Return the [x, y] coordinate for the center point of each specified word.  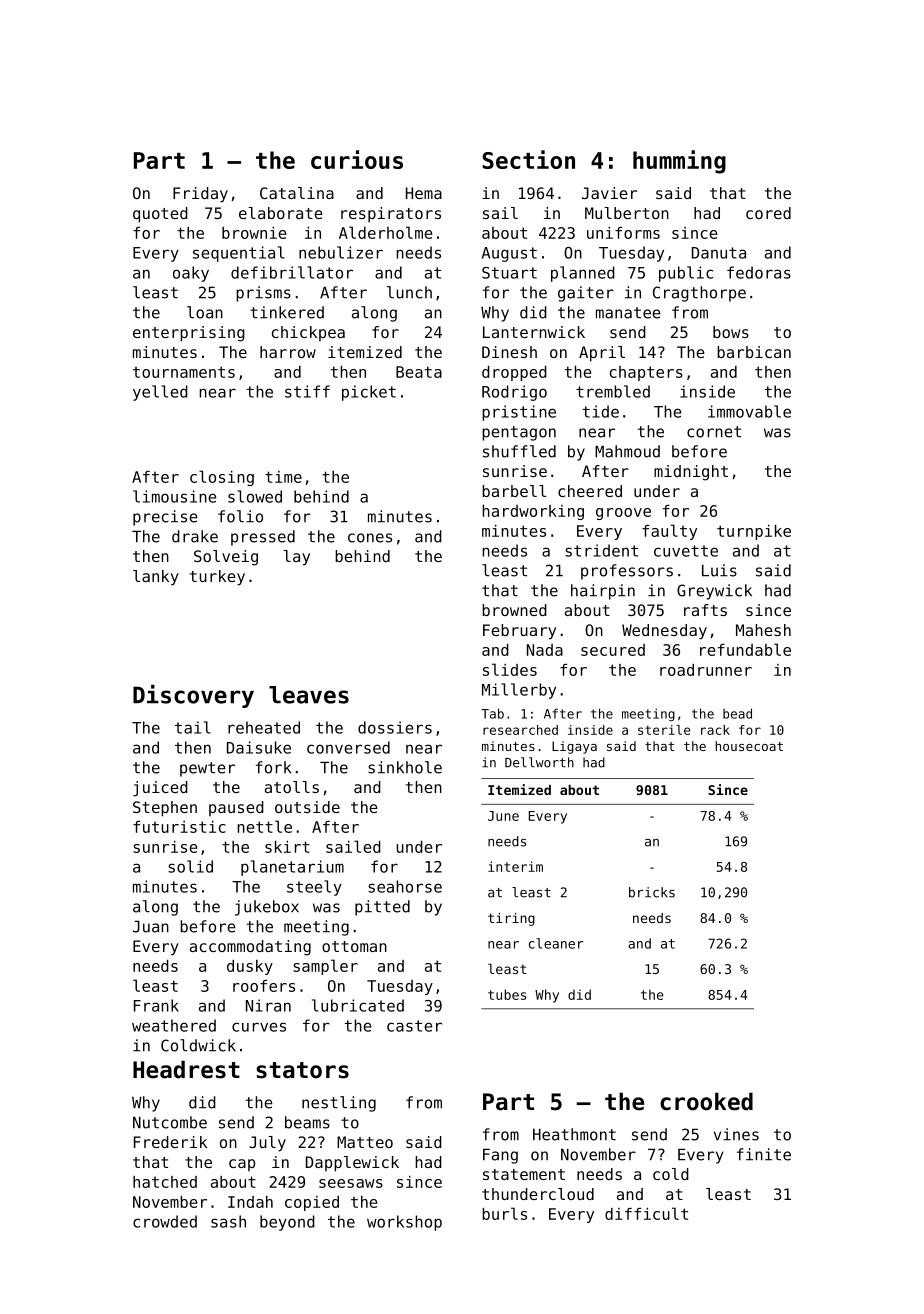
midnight [691, 473]
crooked [706, 1101]
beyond [287, 1223]
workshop [404, 1223]
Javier [609, 193]
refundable [745, 649]
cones [370, 538]
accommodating [250, 948]
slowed [255, 496]
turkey [217, 578]
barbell [514, 491]
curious [357, 159]
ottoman [354, 946]
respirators [391, 215]
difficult [646, 1213]
